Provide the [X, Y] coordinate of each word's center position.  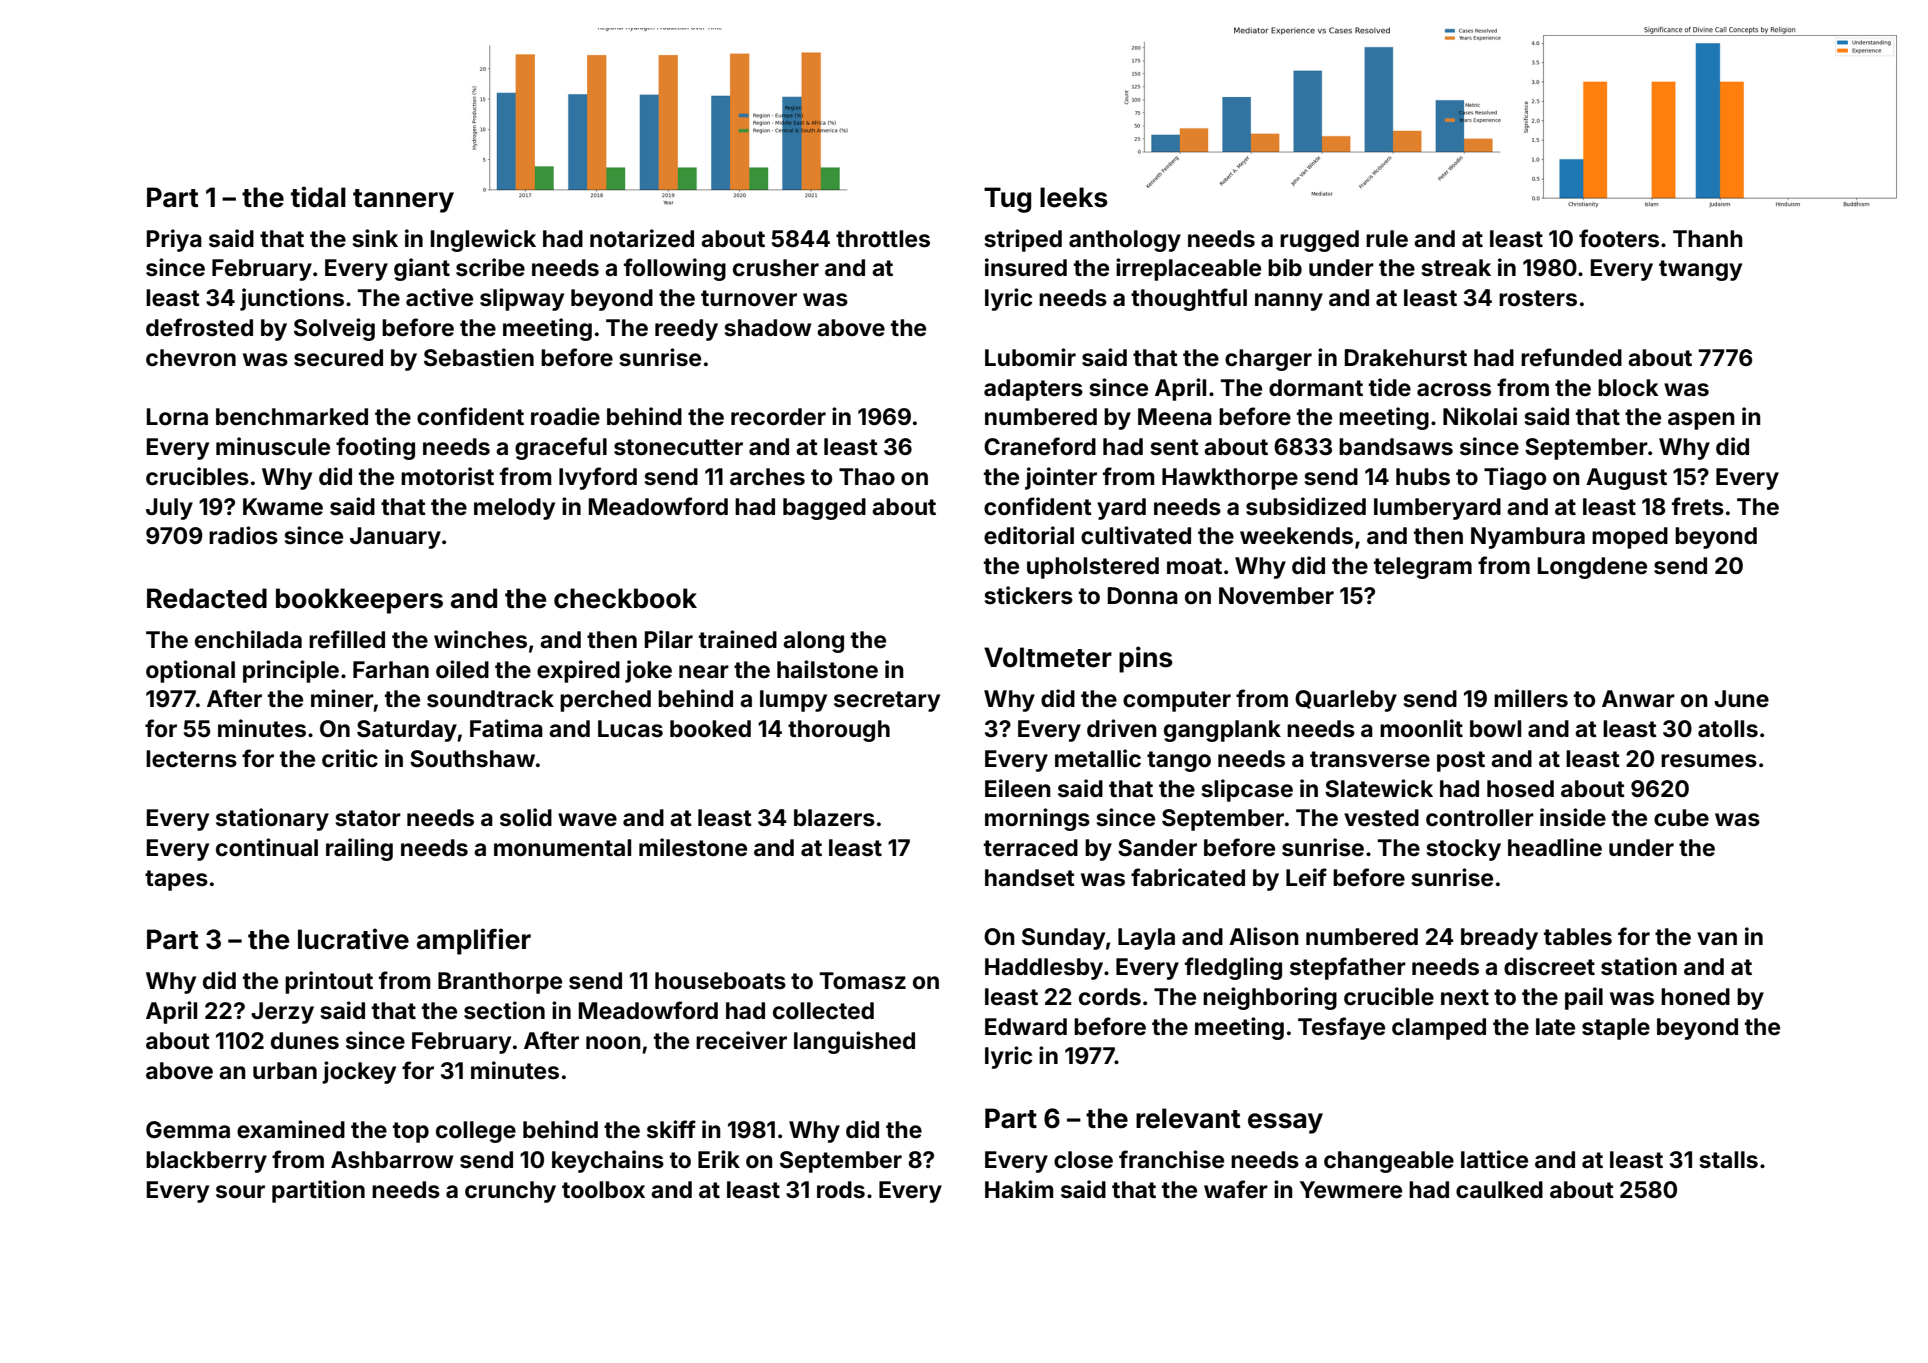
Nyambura [1528, 538]
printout [329, 982]
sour [240, 1192]
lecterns [191, 759]
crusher [776, 268]
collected [823, 1011]
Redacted [207, 598]
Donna [1142, 596]
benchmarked [292, 417]
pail [1584, 998]
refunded [1571, 357]
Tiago [1515, 478]
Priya [174, 240]
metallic [1098, 758]
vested [1381, 818]
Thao [867, 477]
